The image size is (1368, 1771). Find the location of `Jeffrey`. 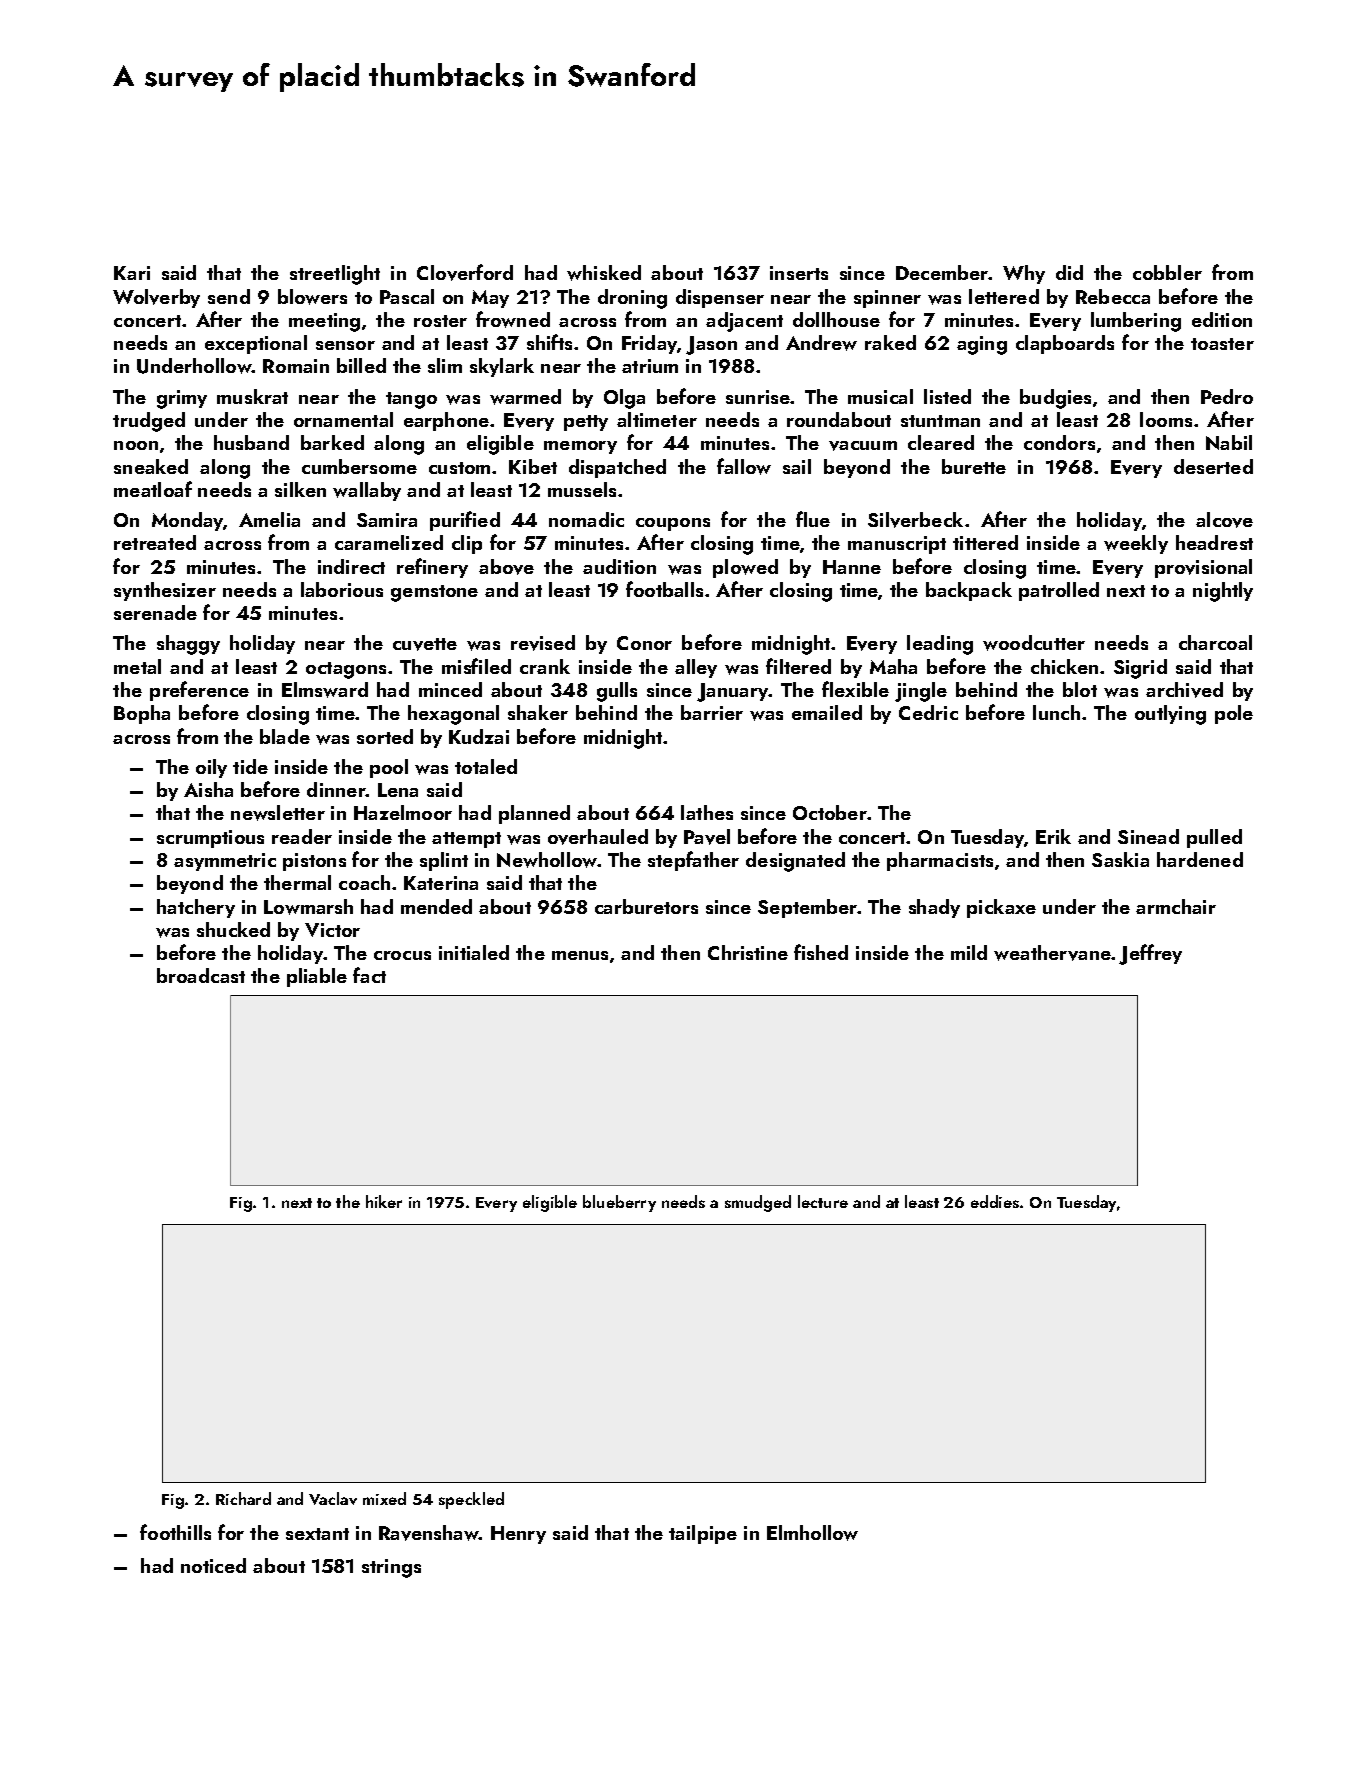

Jeffrey is located at coordinates (1150, 954).
